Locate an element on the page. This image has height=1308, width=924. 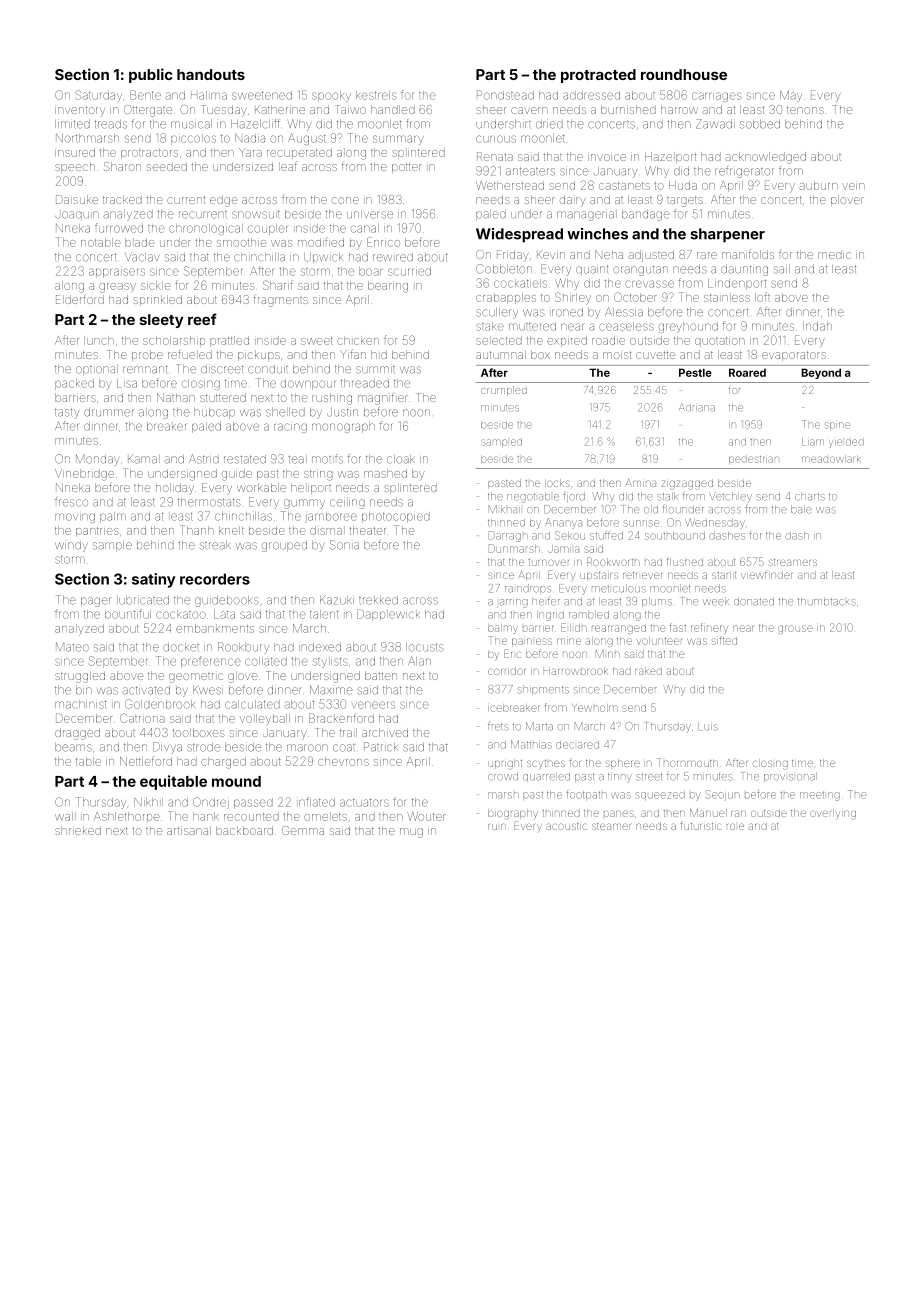
crumpled is located at coordinates (504, 391).
